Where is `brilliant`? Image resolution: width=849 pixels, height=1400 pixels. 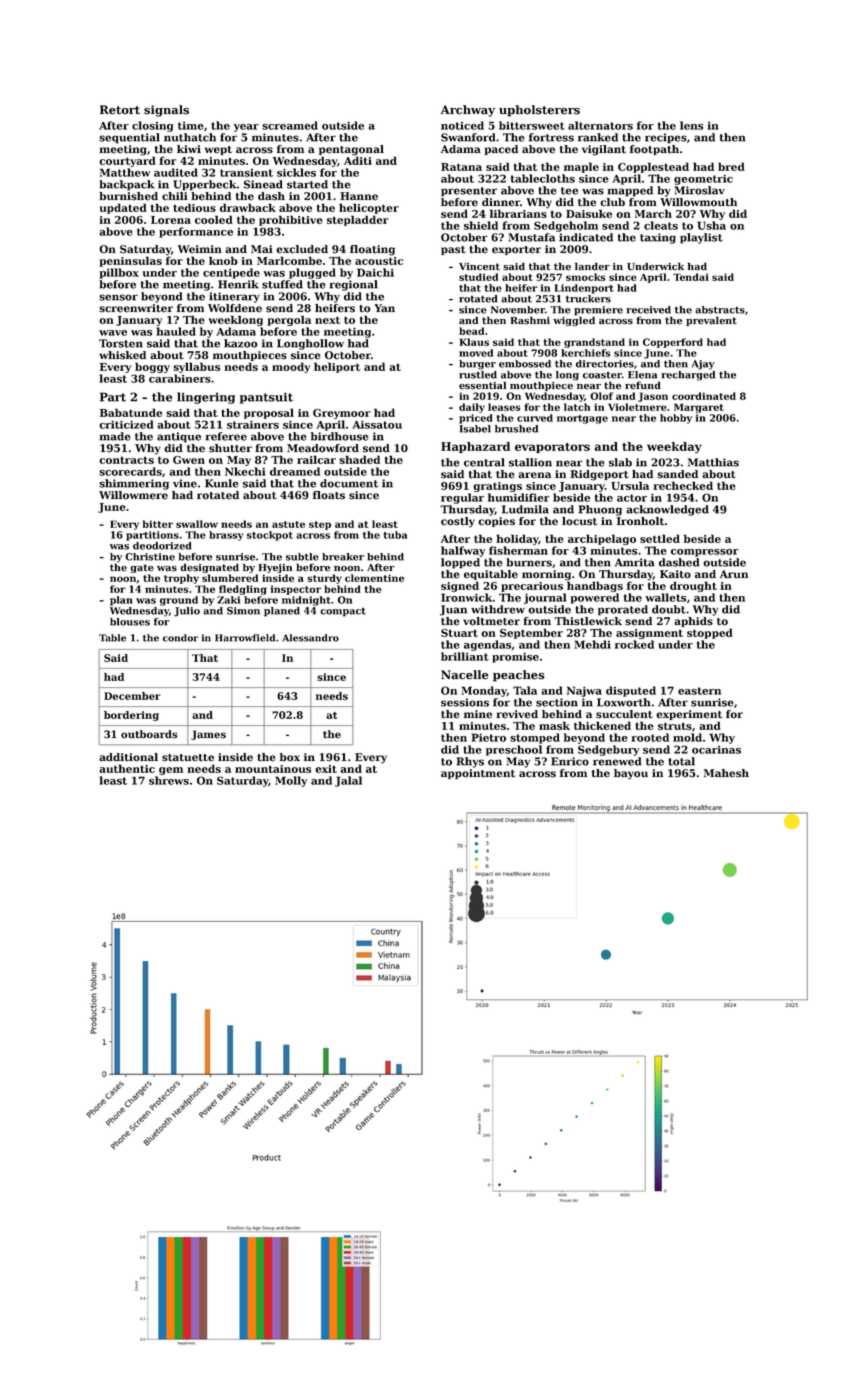
brilliant is located at coordinates (465, 656).
